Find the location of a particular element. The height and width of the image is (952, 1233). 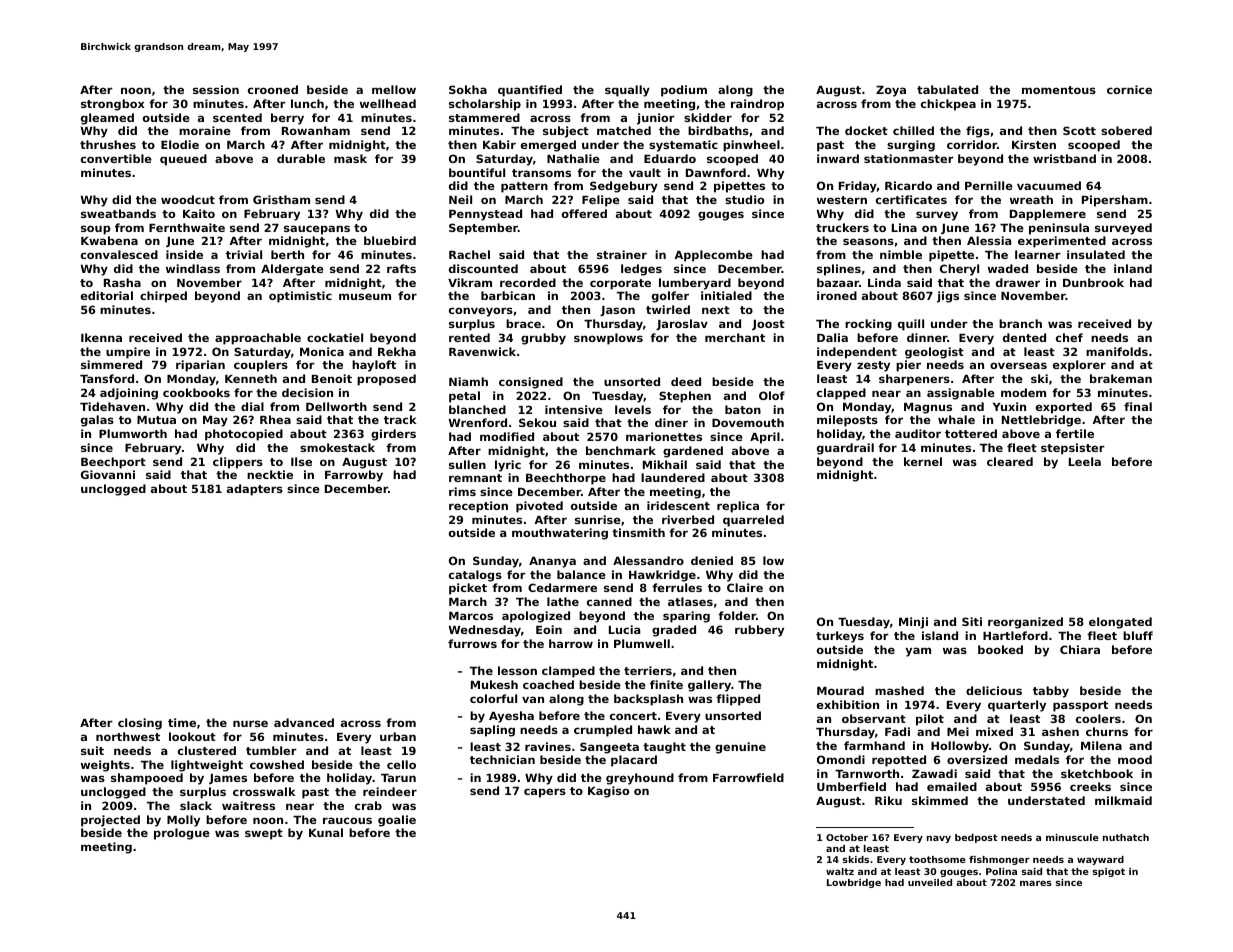

quantified is located at coordinates (530, 91).
